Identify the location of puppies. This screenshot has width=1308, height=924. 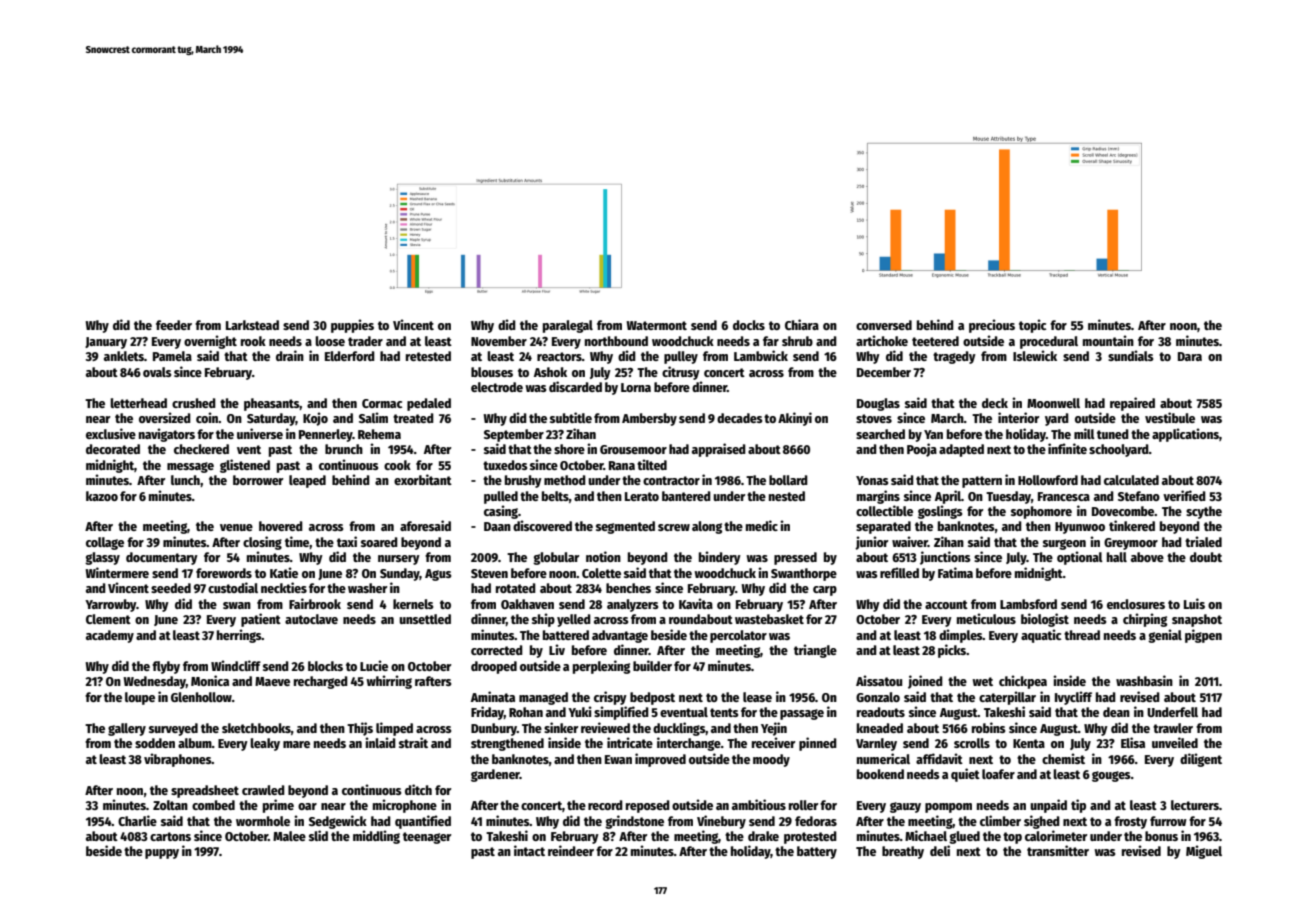
(352, 326).
